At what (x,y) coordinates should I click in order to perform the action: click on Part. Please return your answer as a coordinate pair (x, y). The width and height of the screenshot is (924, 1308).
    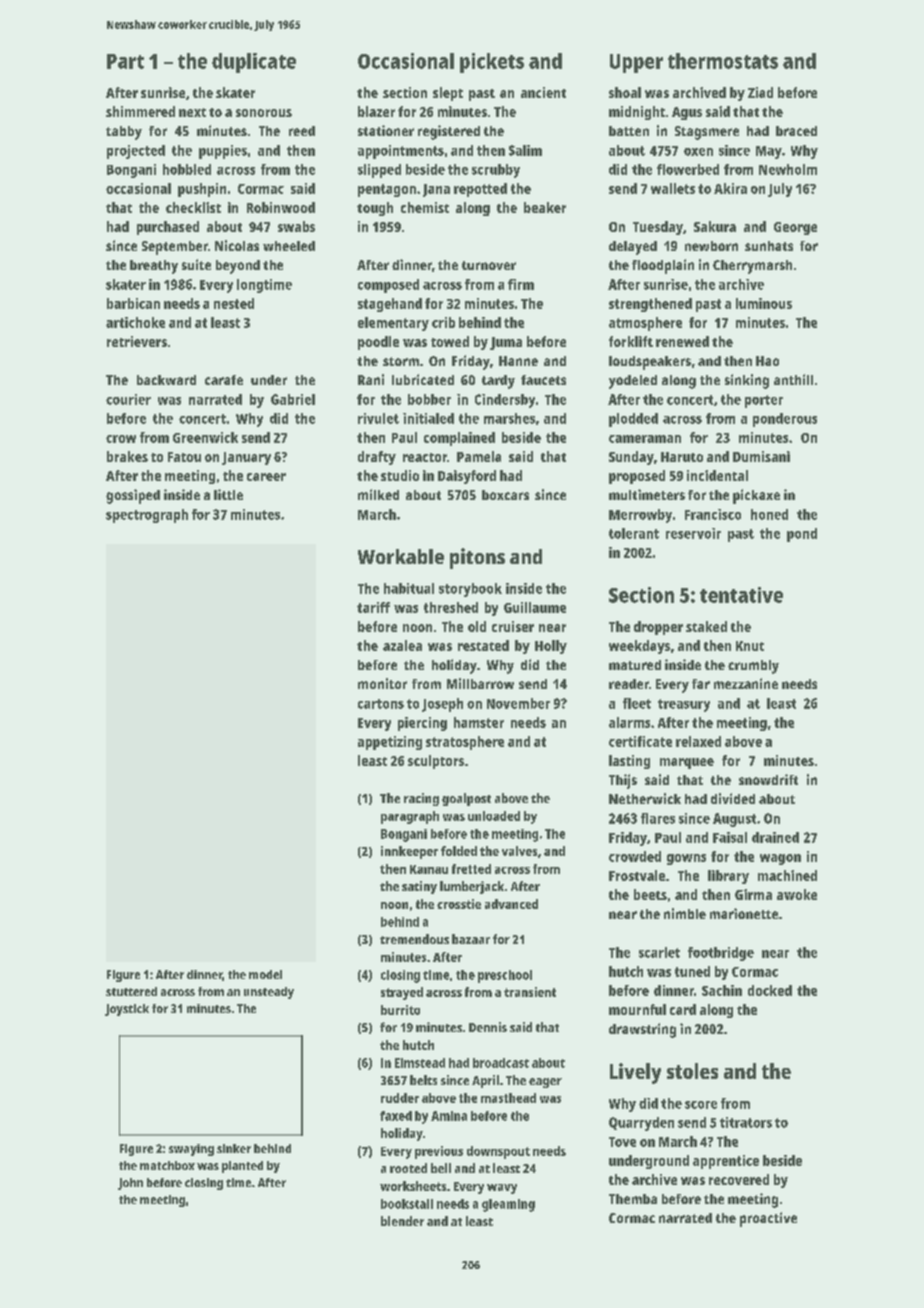
    Looking at the image, I should click on (125, 61).
